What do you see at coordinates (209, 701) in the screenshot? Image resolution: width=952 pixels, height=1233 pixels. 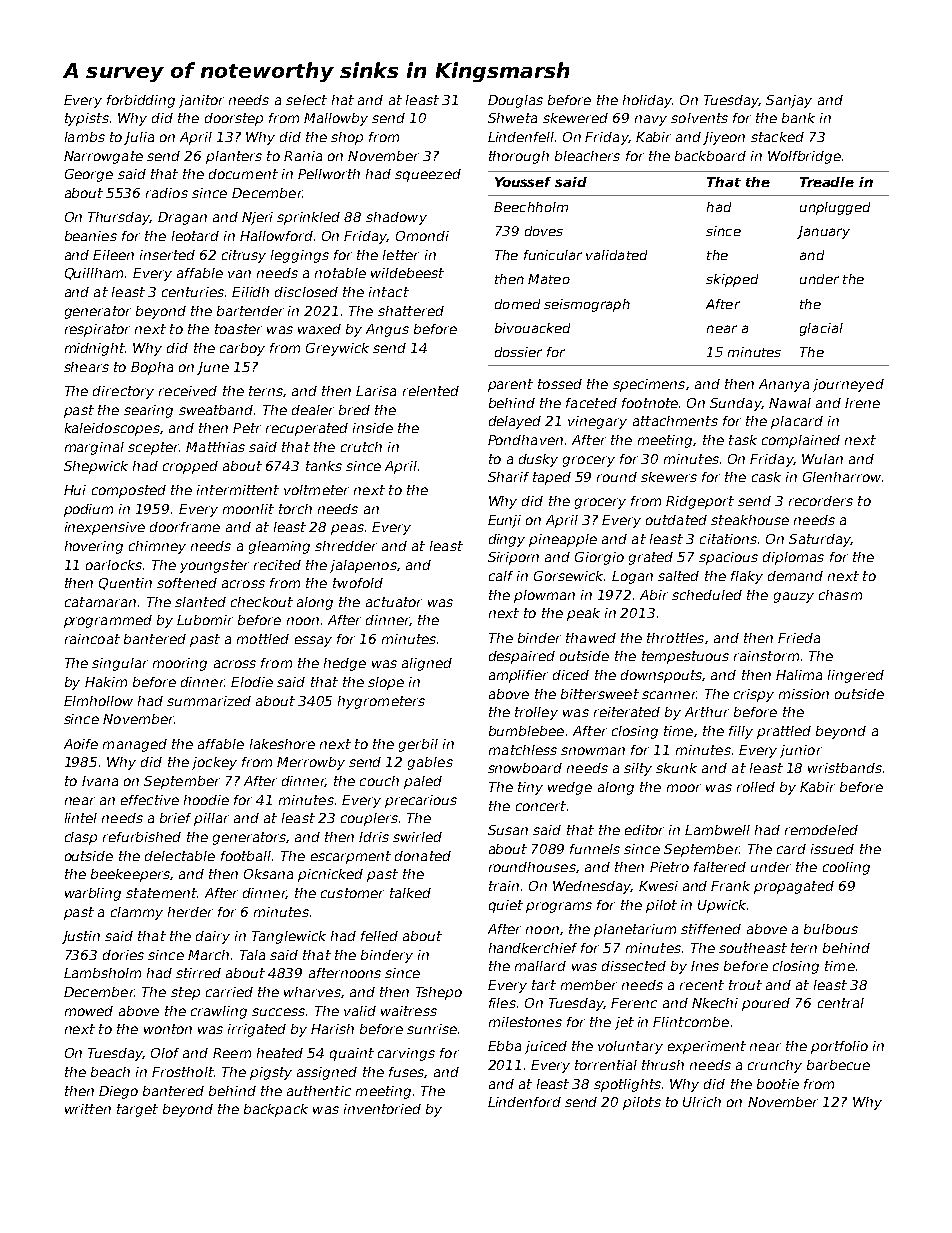 I see `summarized` at bounding box center [209, 701].
